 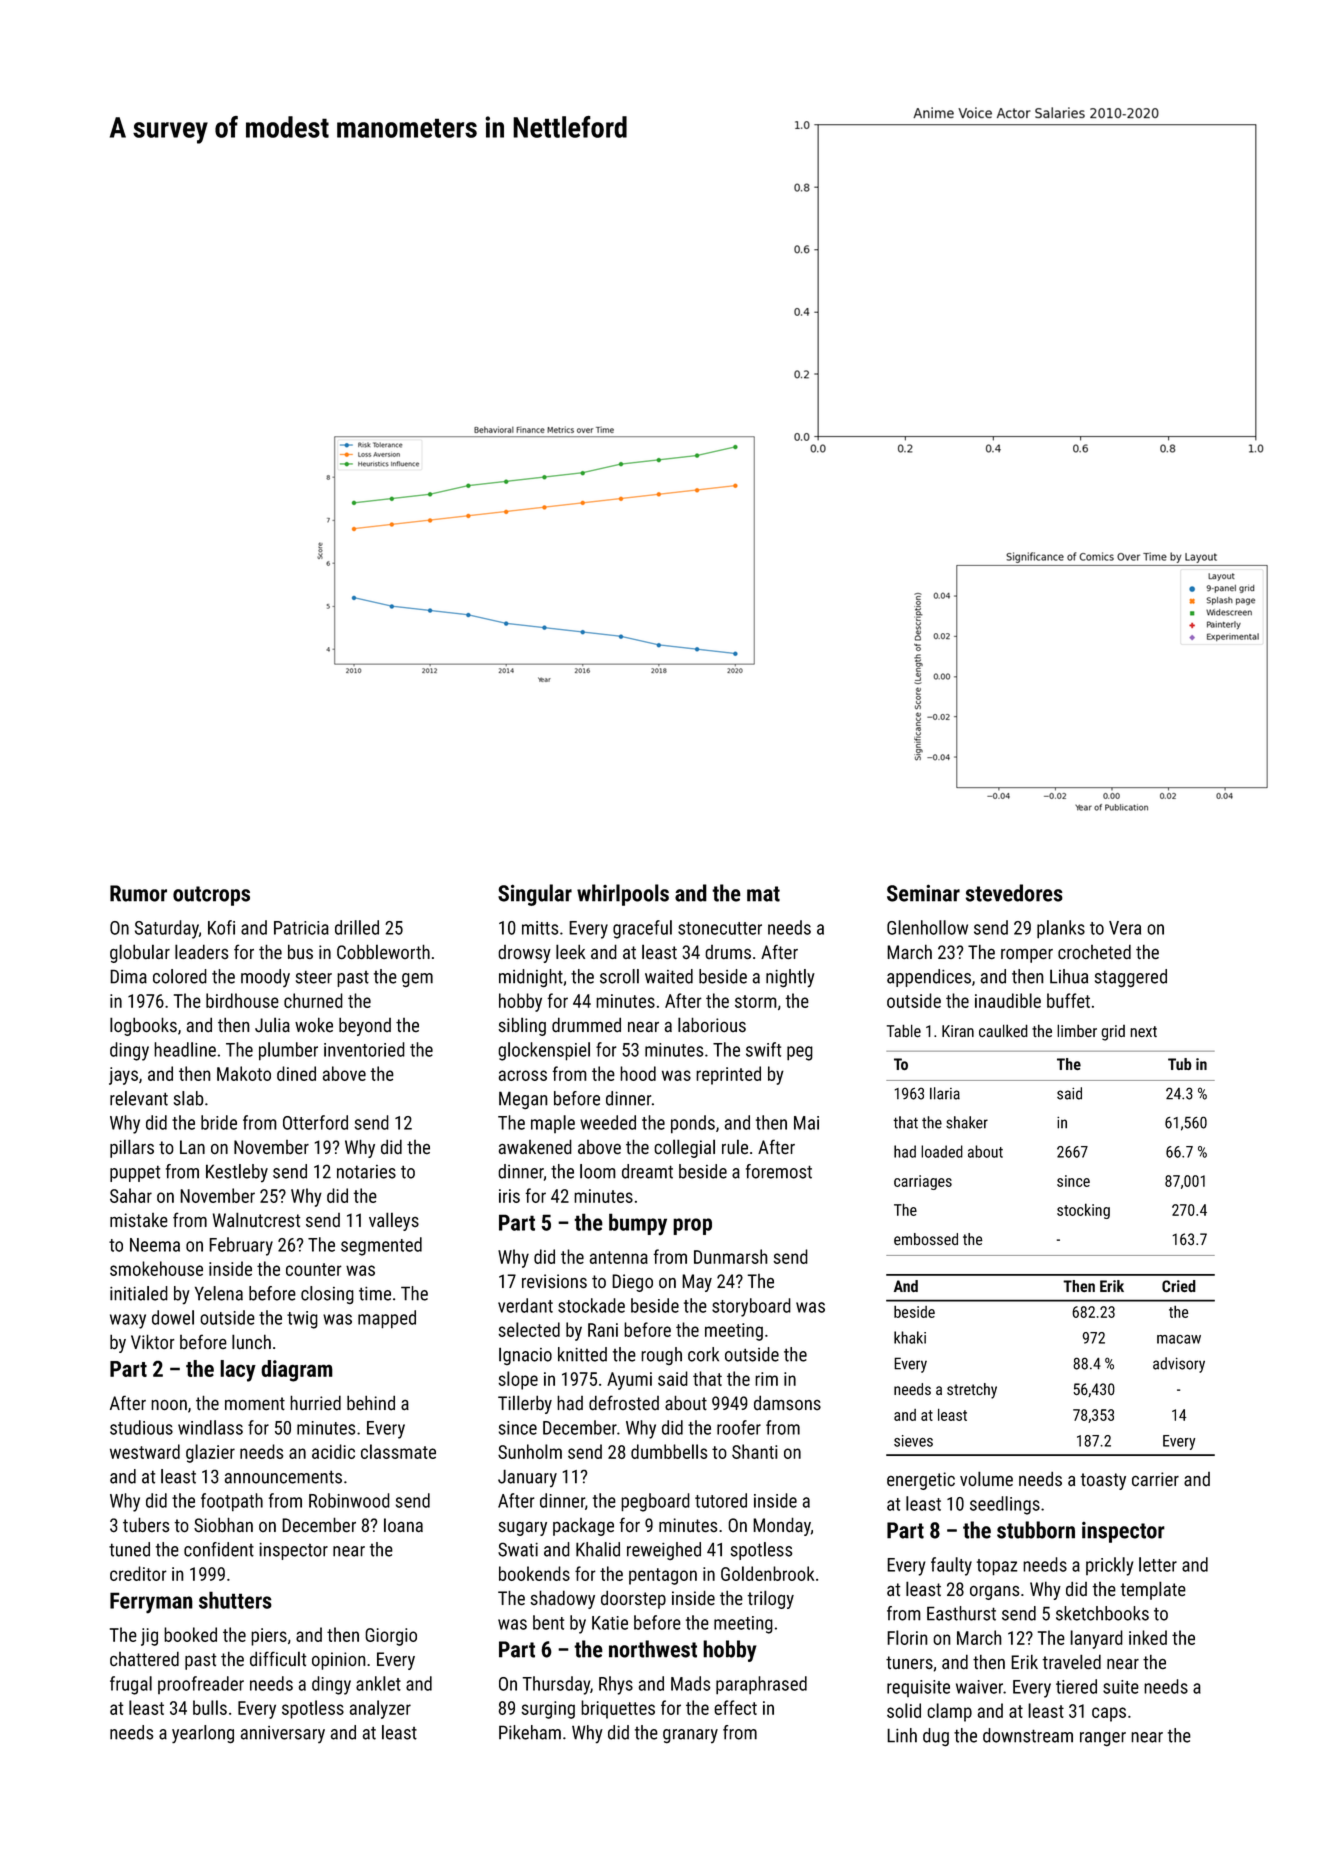 What do you see at coordinates (902, 1735) in the page?
I see `Linh` at bounding box center [902, 1735].
